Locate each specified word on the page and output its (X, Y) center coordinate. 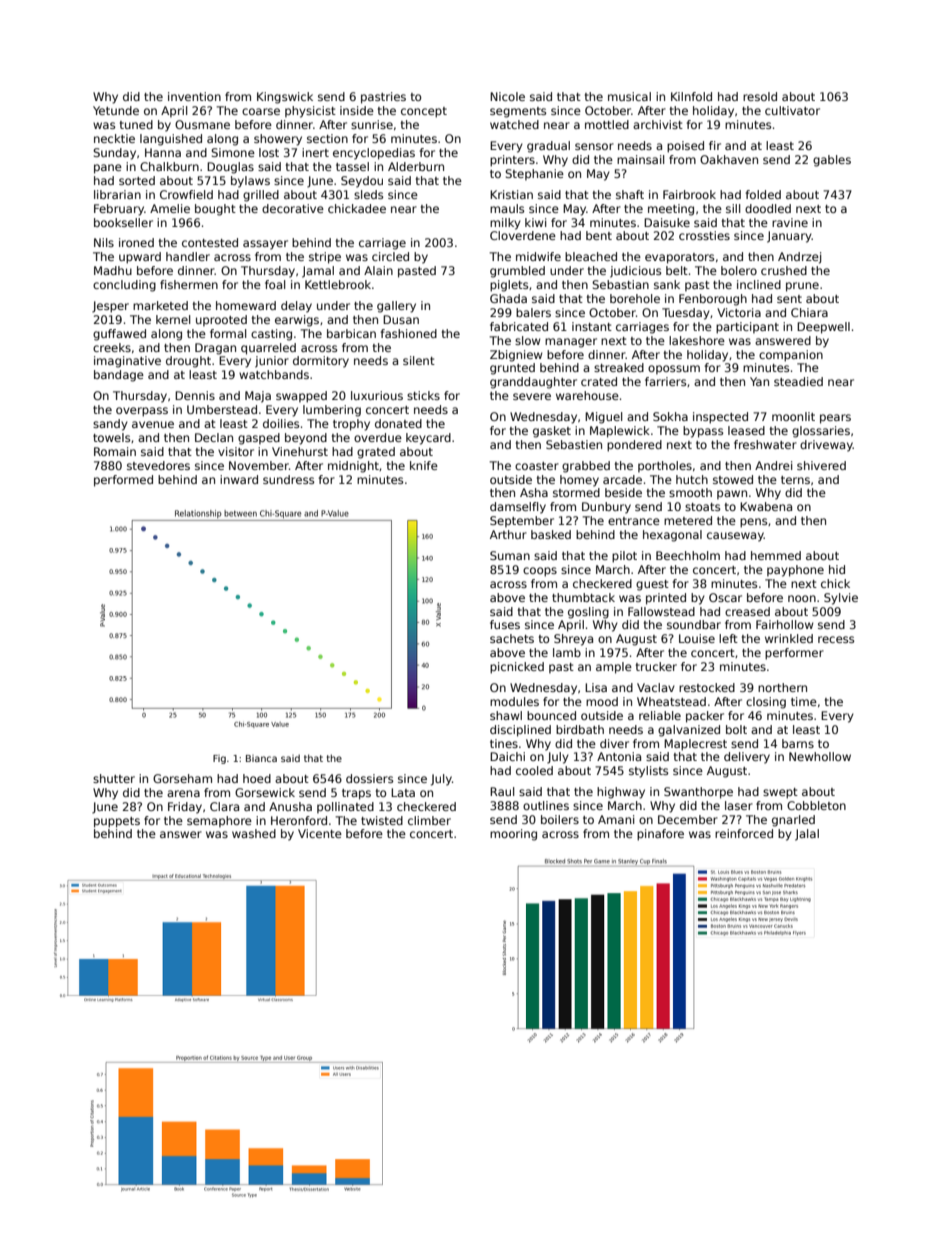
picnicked (517, 668)
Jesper (110, 307)
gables (832, 161)
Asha (534, 492)
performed (123, 481)
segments (518, 112)
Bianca (261, 758)
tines (504, 743)
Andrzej (799, 258)
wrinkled (789, 638)
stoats (702, 507)
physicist (310, 112)
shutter (114, 778)
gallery (396, 307)
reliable (660, 715)
